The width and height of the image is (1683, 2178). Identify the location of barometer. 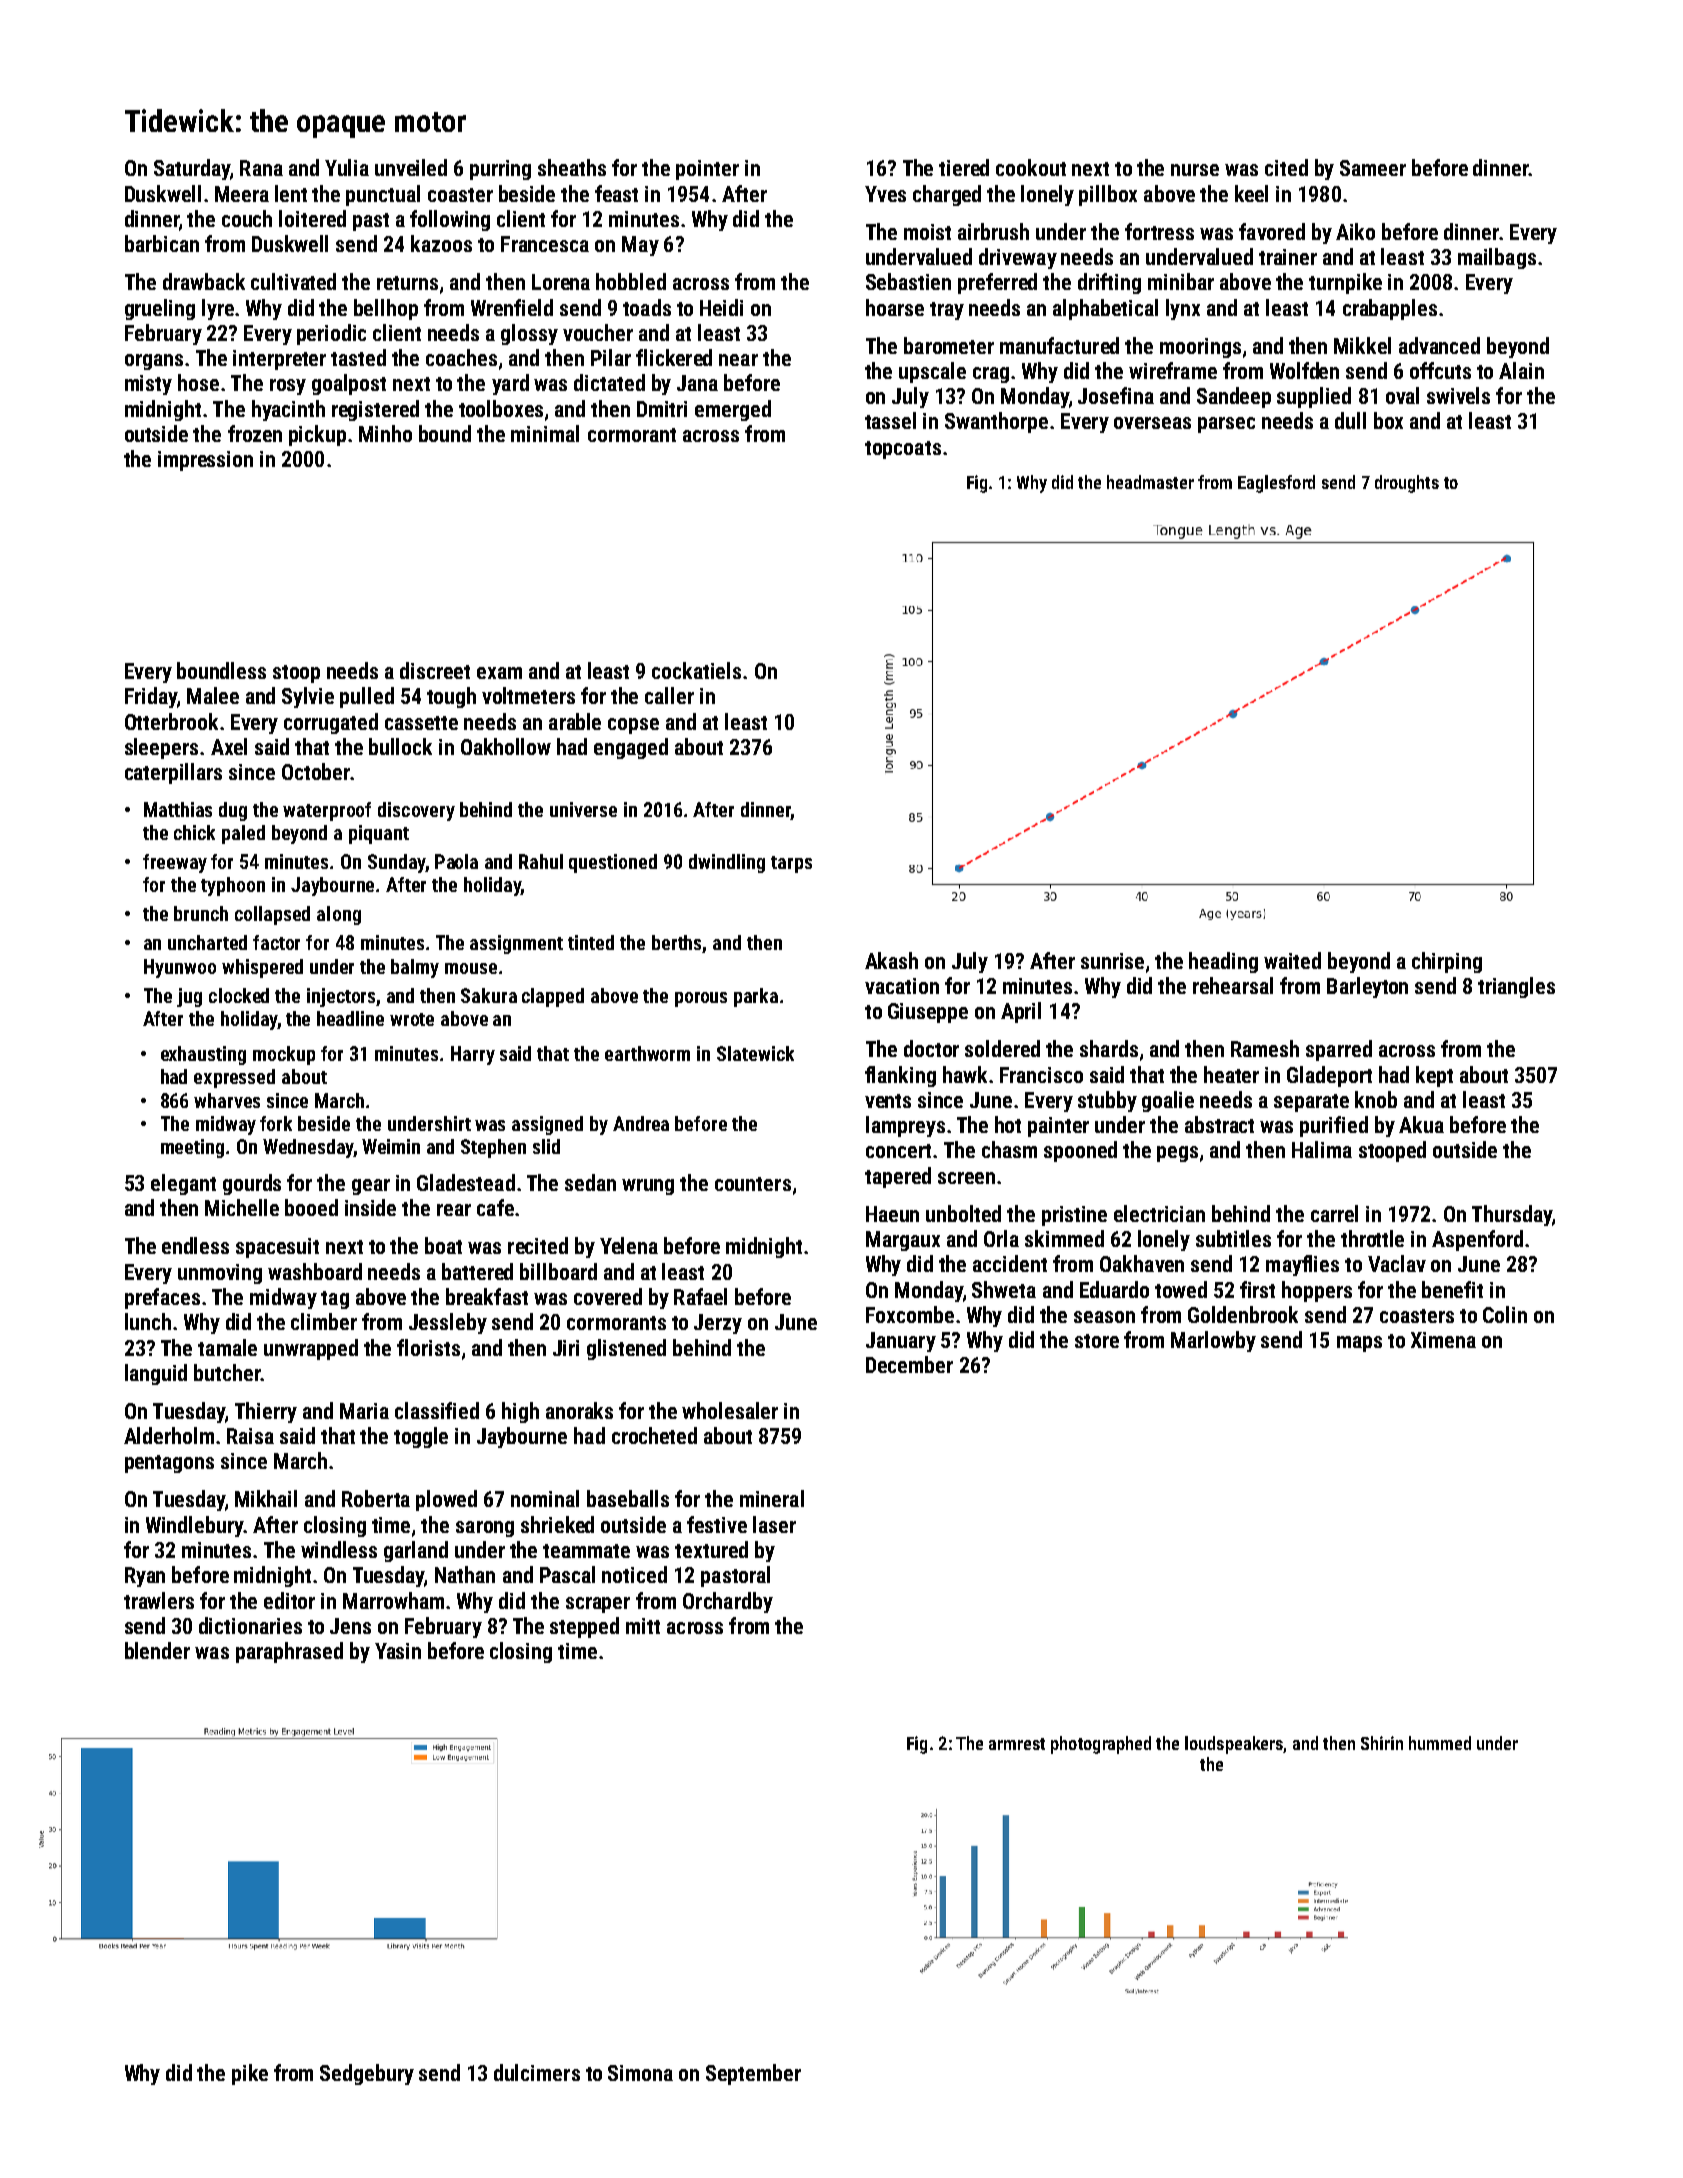
(949, 345).
